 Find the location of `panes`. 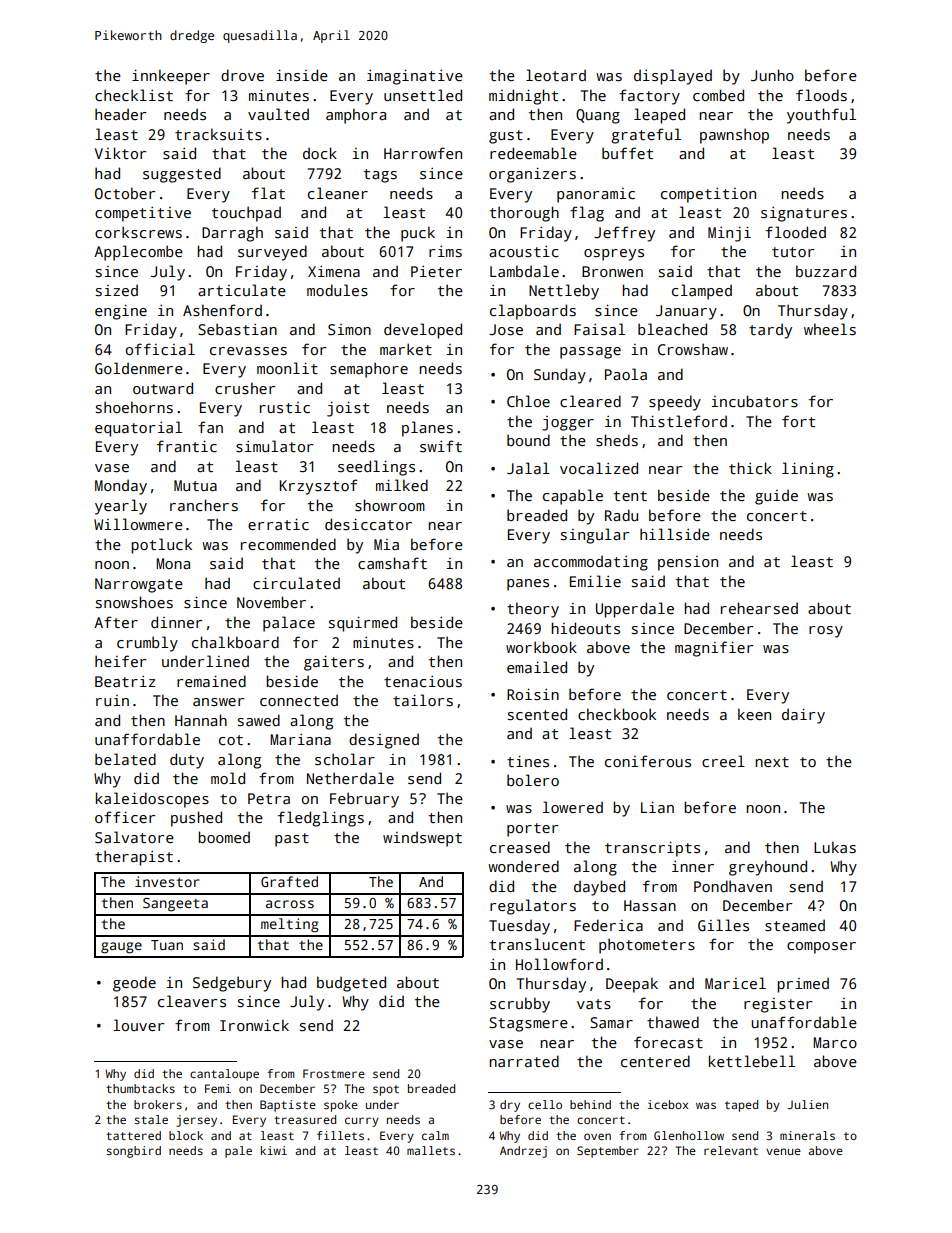

panes is located at coordinates (528, 585).
